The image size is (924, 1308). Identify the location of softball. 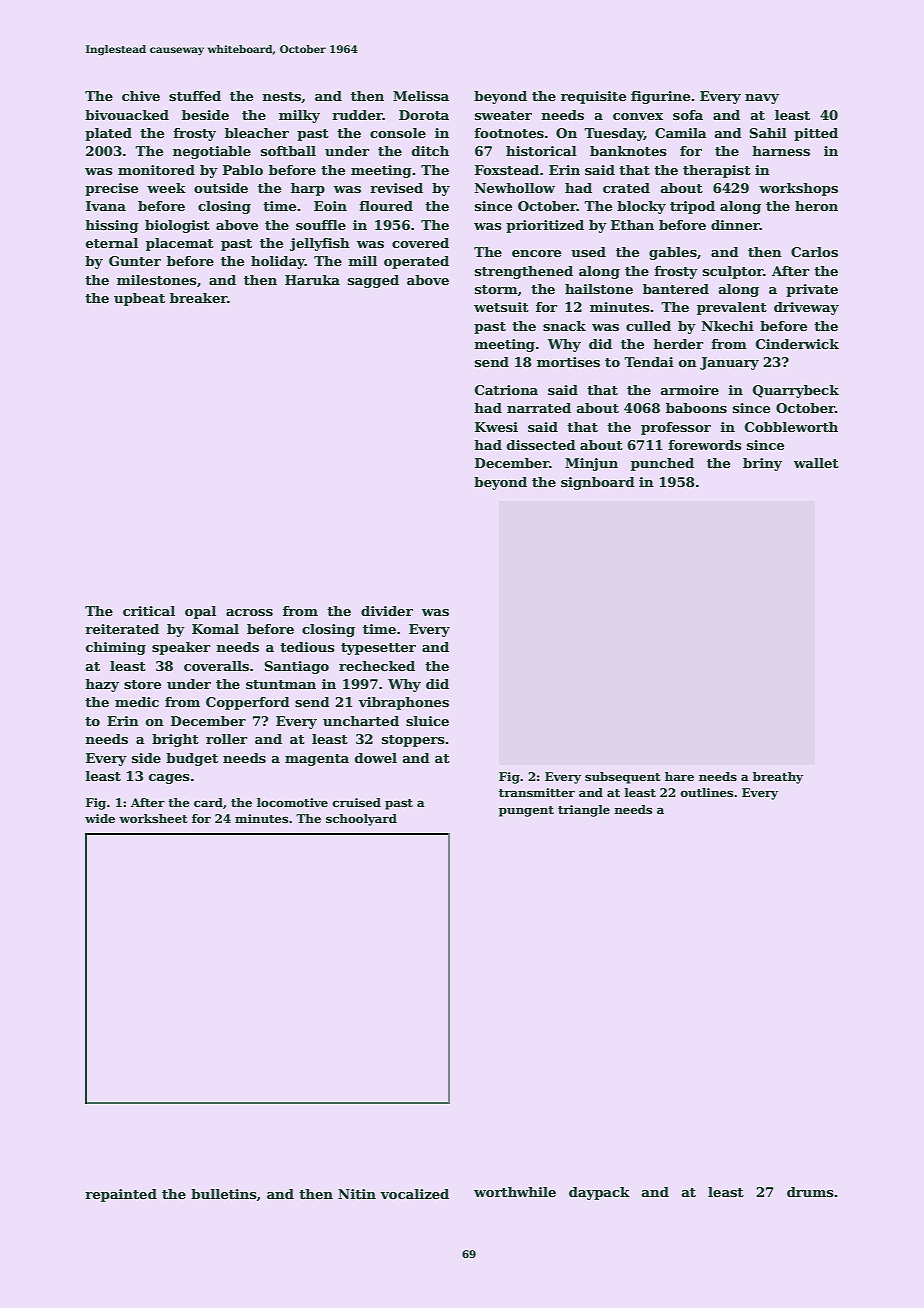
(288, 151).
